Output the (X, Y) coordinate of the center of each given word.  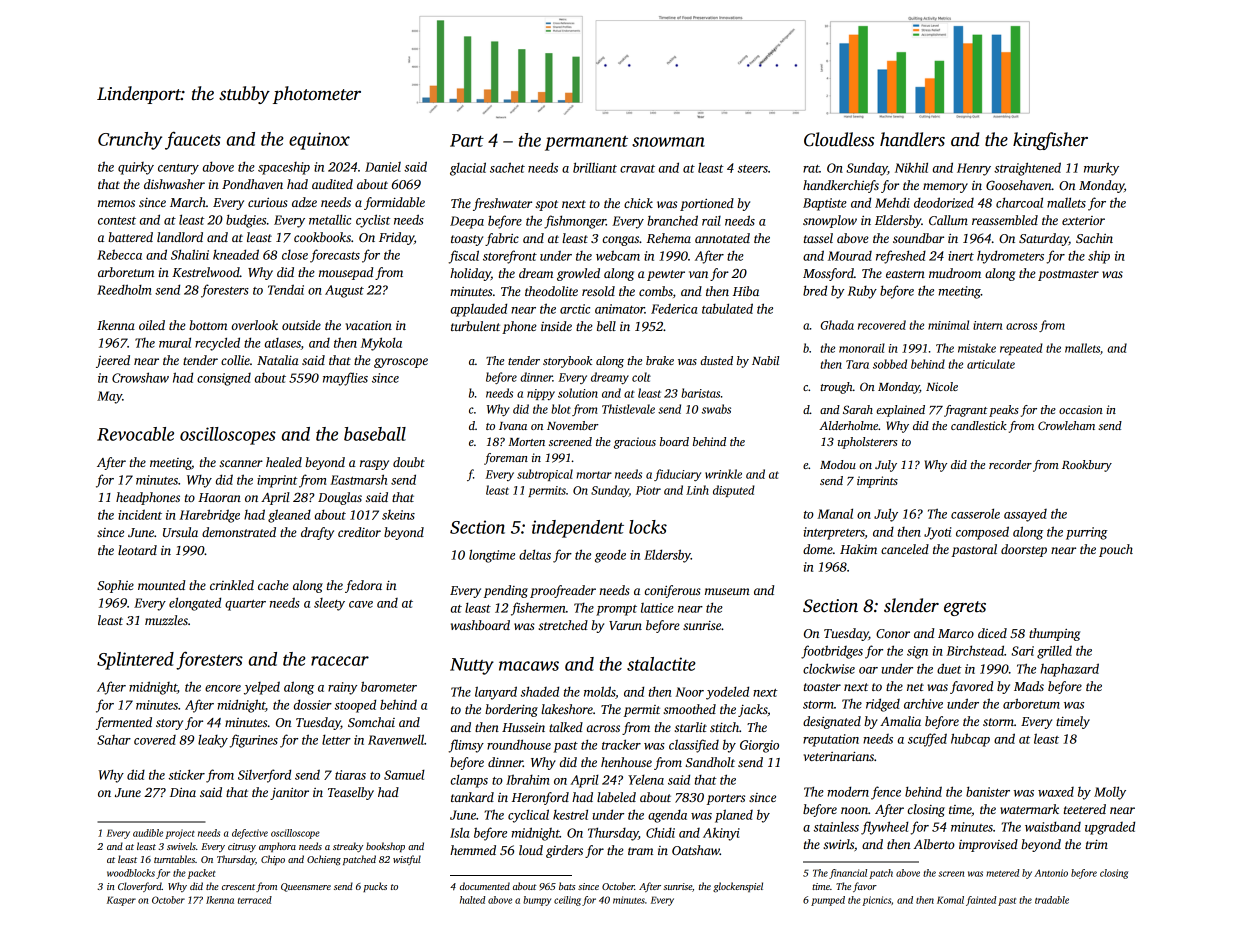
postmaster (1068, 275)
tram (640, 851)
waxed (1056, 792)
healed (284, 462)
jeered (113, 361)
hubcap (970, 740)
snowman (668, 142)
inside (556, 326)
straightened (1027, 169)
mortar (594, 475)
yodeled (727, 693)
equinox (319, 141)
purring (1087, 533)
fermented (124, 723)
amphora (277, 847)
